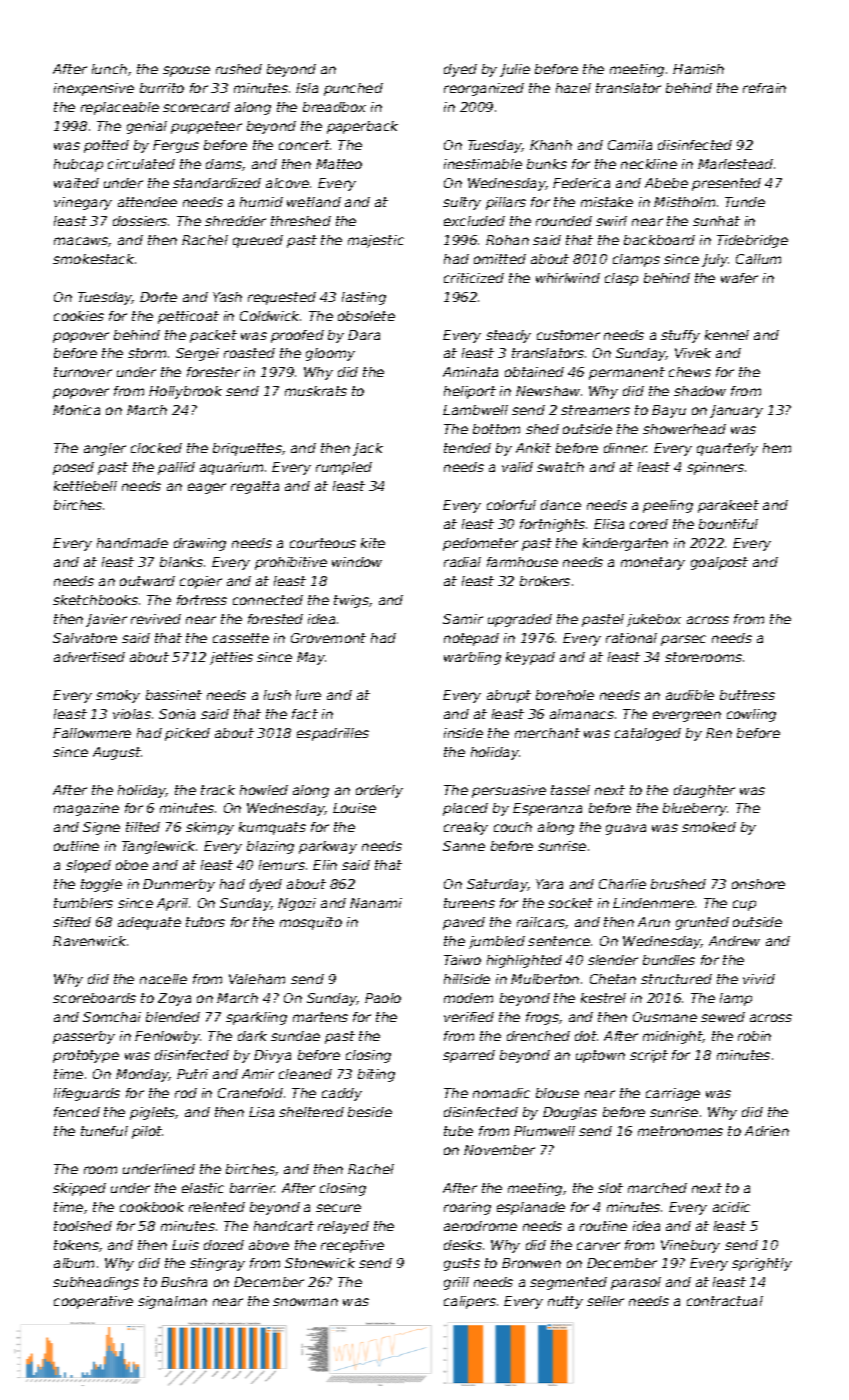 The height and width of the screenshot is (1400, 849). Describe the element at coordinates (456, 1283) in the screenshot. I see `grill` at that location.
